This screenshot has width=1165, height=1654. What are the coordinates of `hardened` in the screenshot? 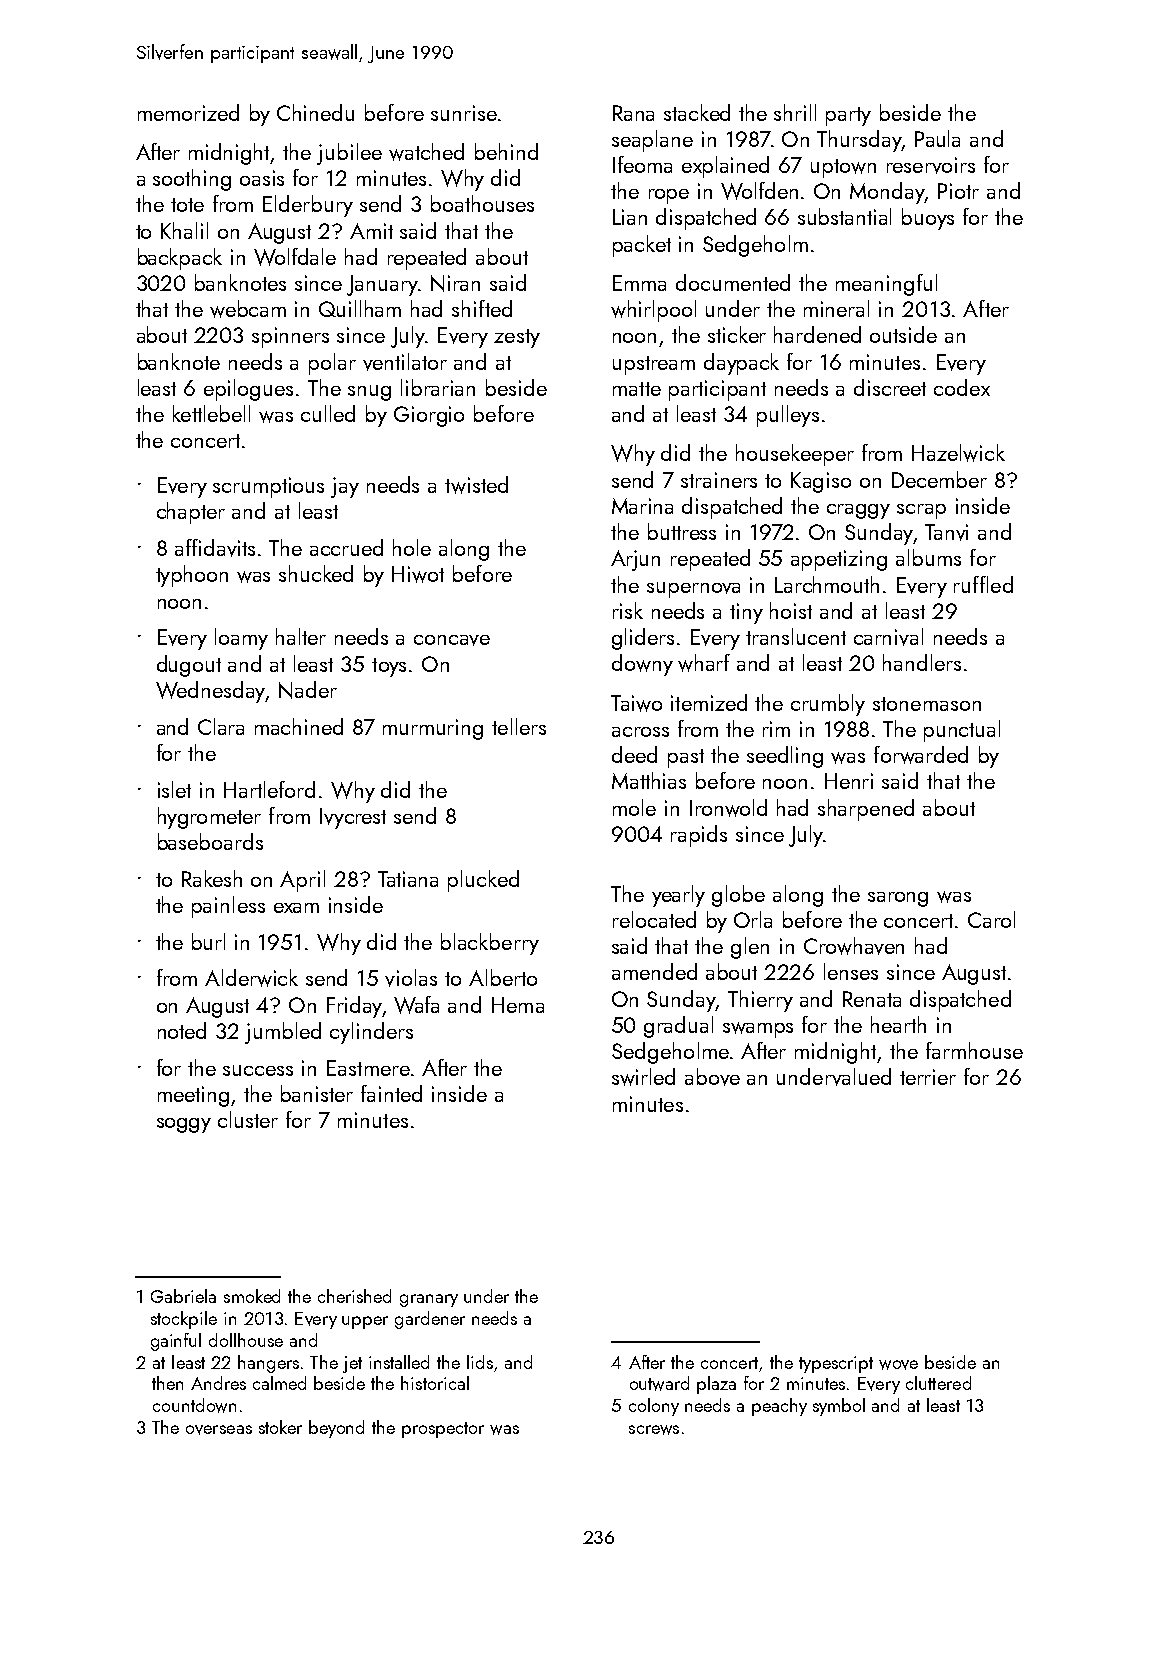 It's located at (817, 334).
